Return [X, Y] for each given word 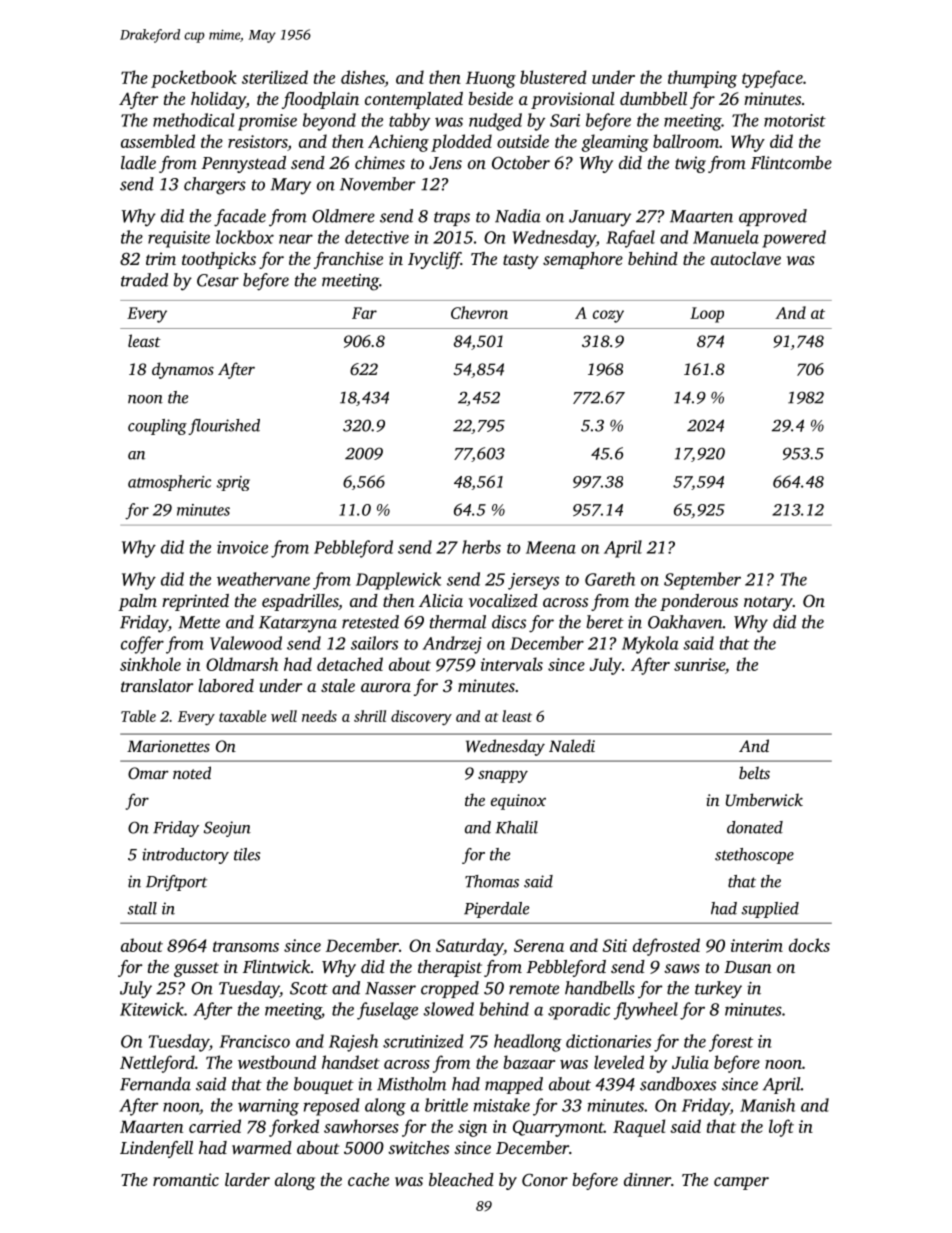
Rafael [630, 239]
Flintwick [277, 966]
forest [731, 1043]
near [296, 239]
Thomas [492, 881]
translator [157, 685]
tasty [521, 261]
